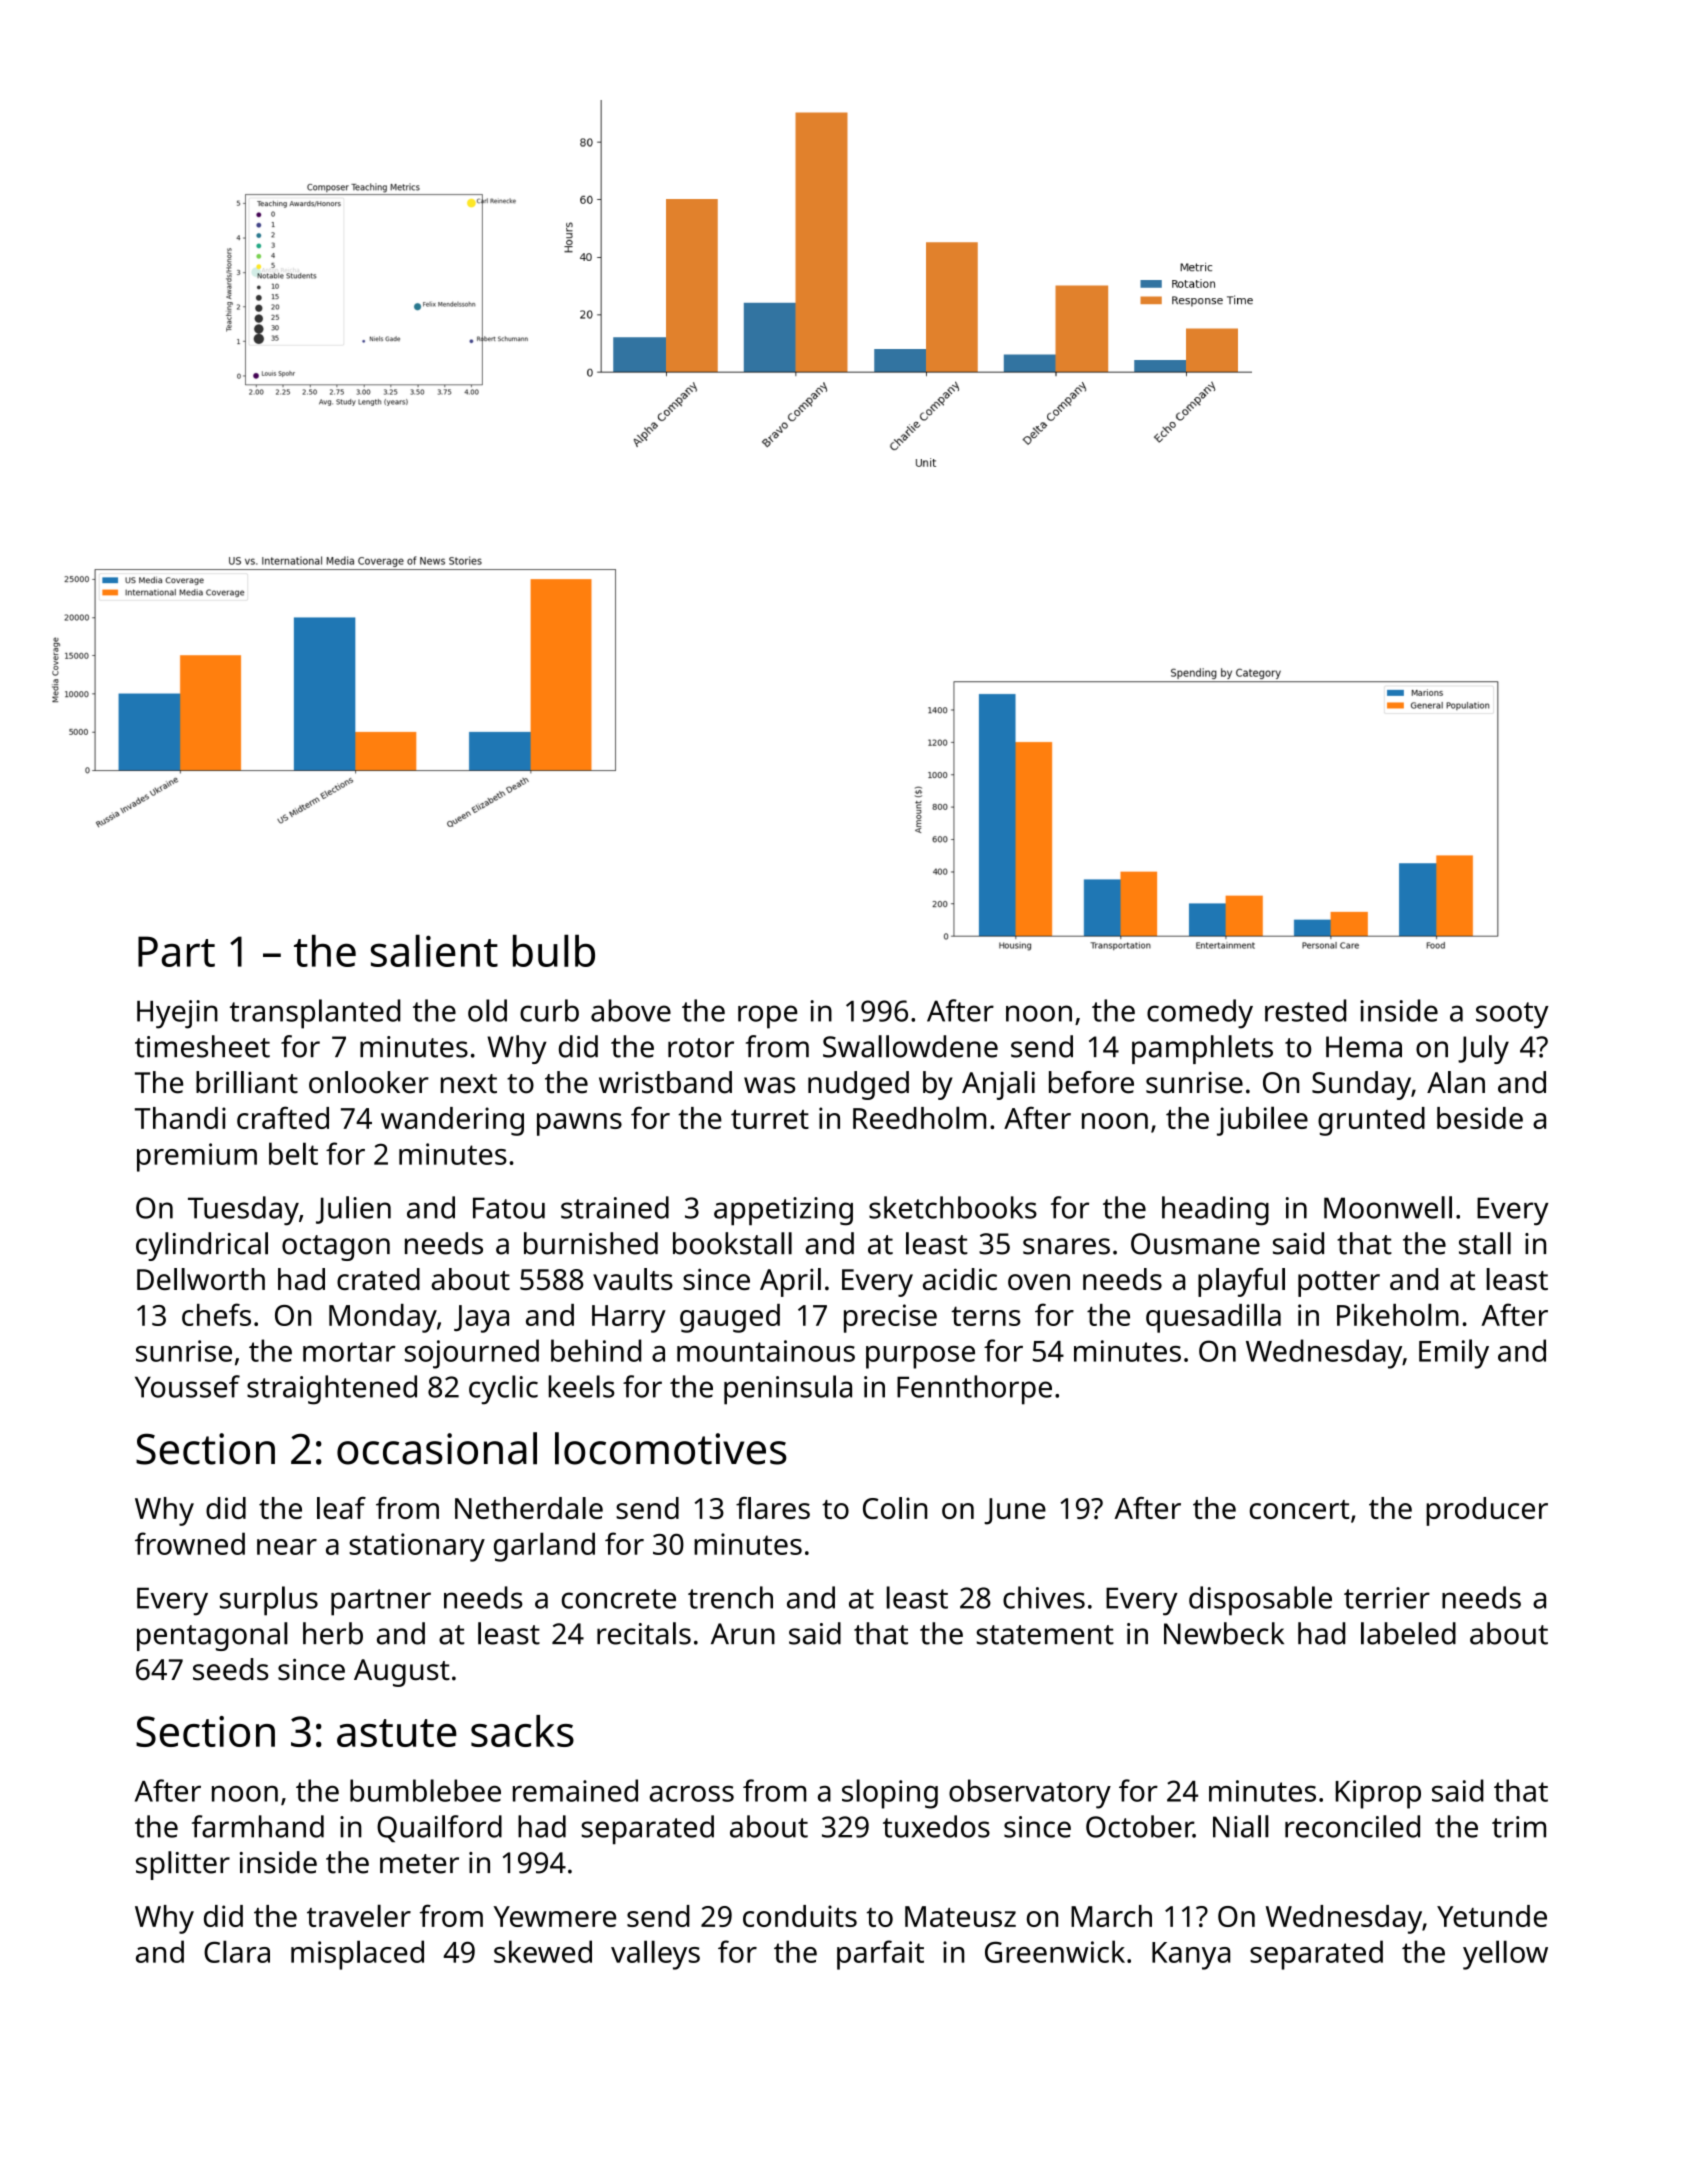 The image size is (1683, 2178). What do you see at coordinates (177, 1014) in the document?
I see `Hyejin` at bounding box center [177, 1014].
